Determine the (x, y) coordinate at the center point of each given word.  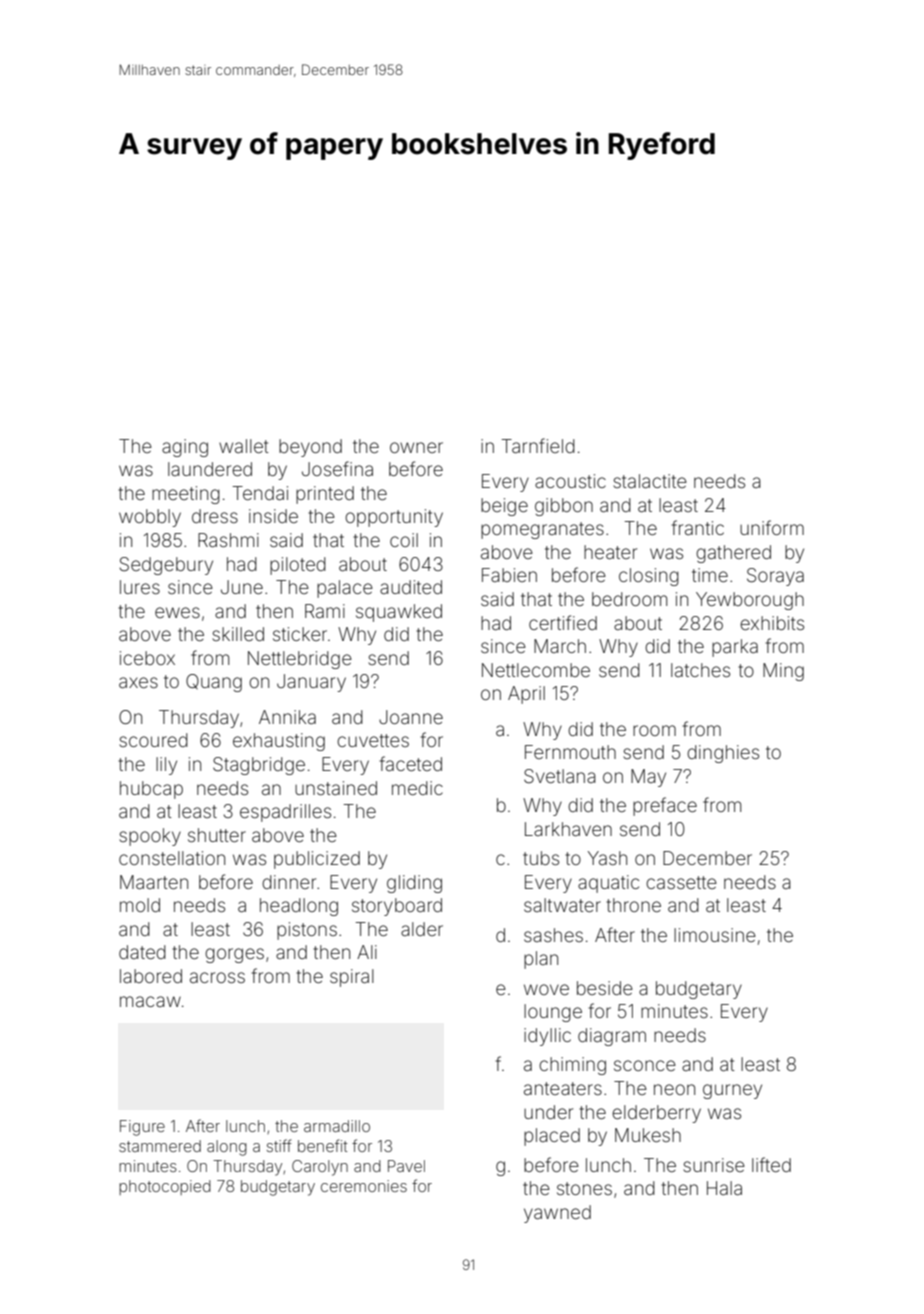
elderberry (656, 1114)
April (526, 695)
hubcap (151, 790)
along (227, 1148)
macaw (150, 1001)
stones (584, 1188)
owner (416, 447)
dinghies (723, 754)
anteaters (563, 1088)
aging (185, 448)
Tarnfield (538, 445)
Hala (724, 1188)
